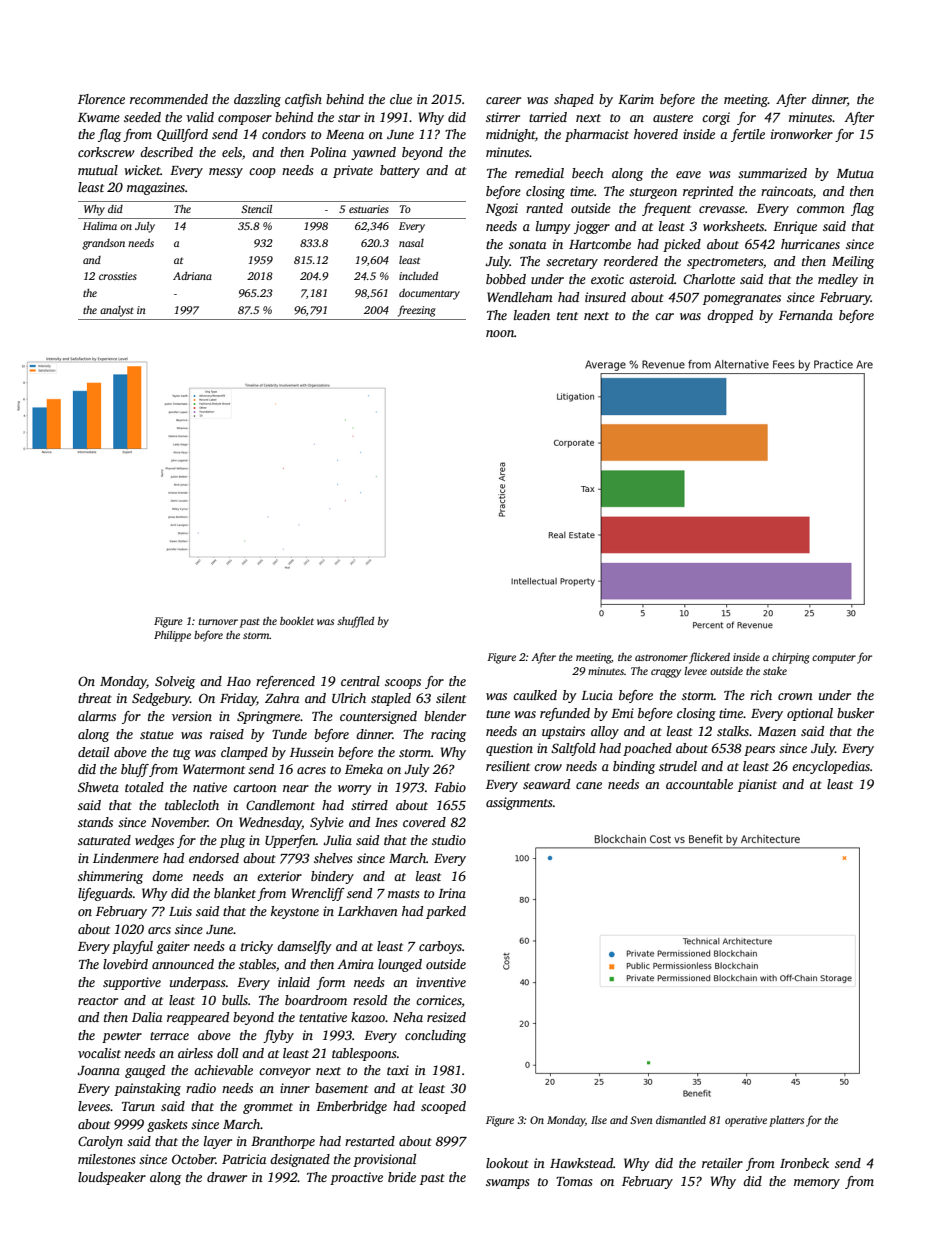 This image has width=952, height=1233. I want to click on covered, so click(424, 822).
